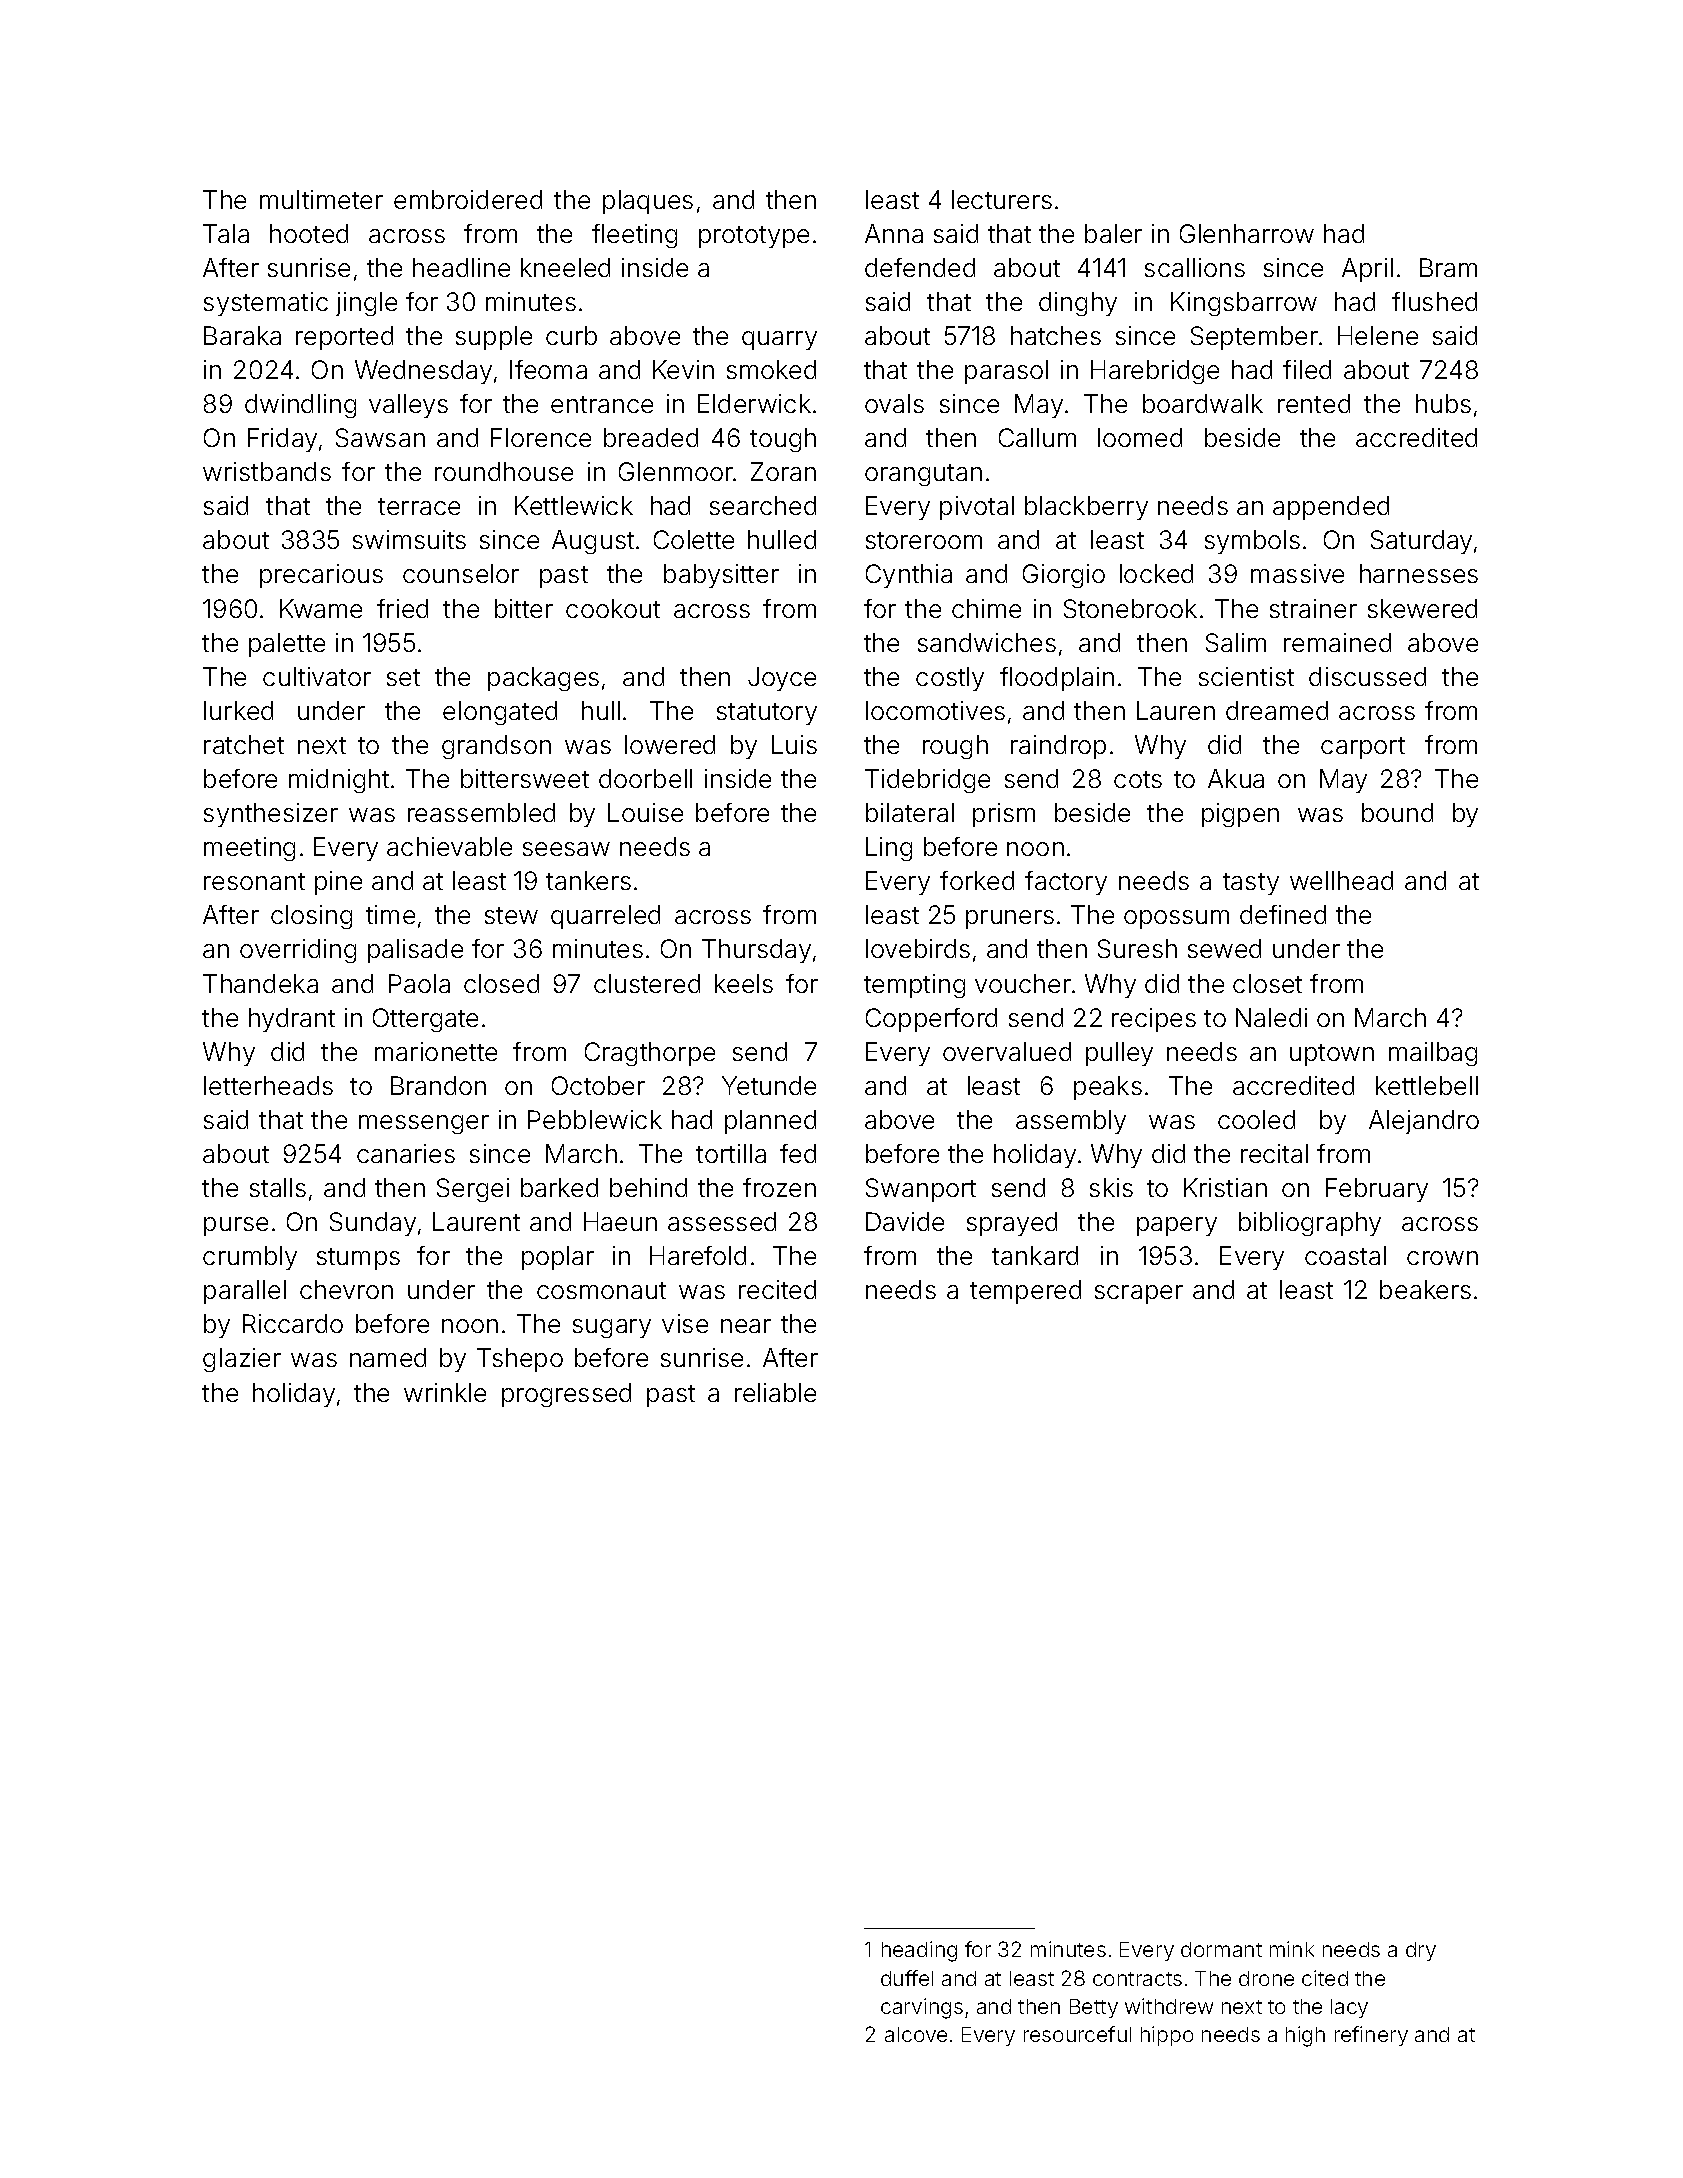  I want to click on ovals, so click(894, 403).
